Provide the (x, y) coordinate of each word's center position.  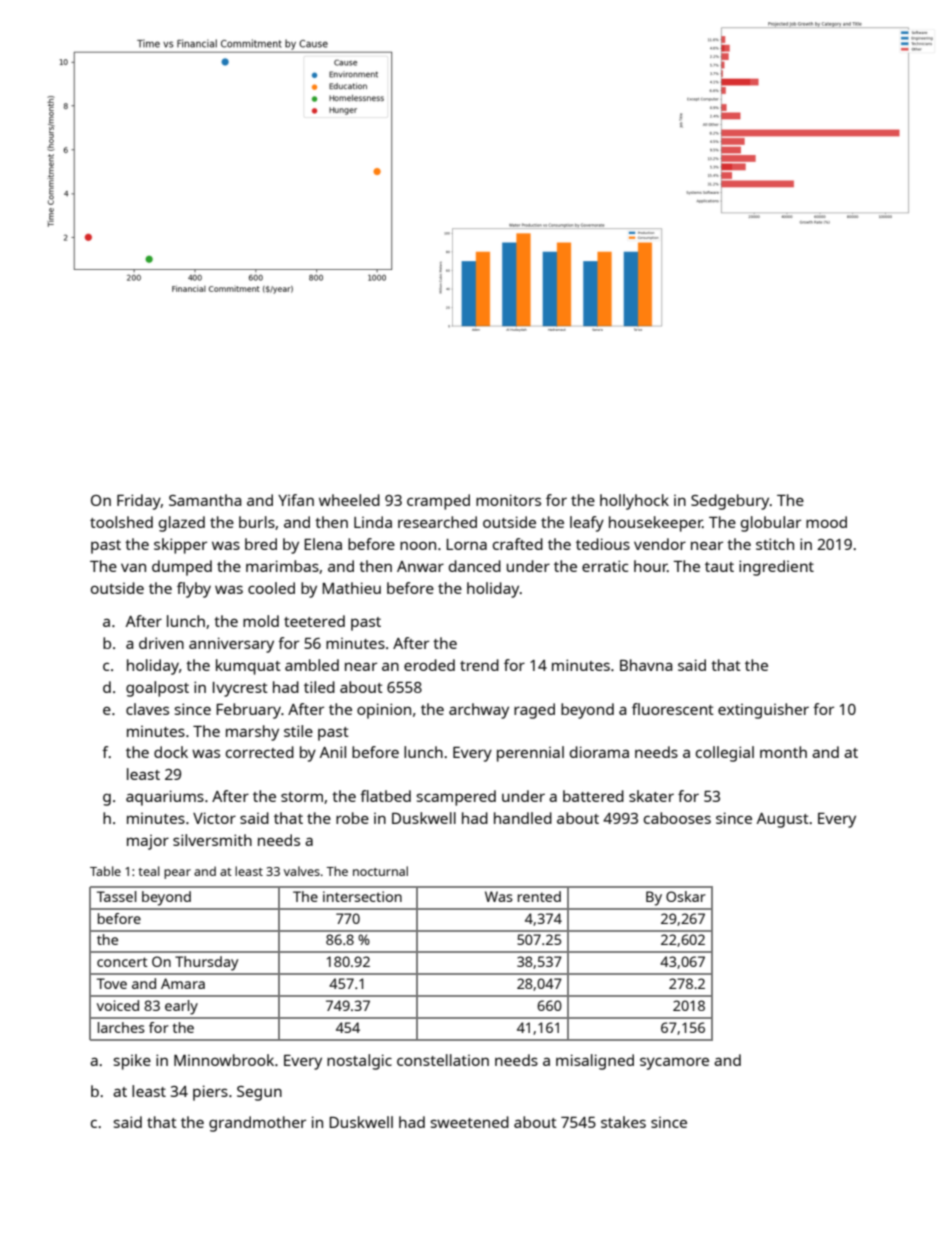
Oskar (686, 896)
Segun (259, 1093)
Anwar (420, 566)
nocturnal (380, 871)
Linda (373, 522)
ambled (312, 665)
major (148, 842)
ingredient (776, 568)
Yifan (296, 500)
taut (719, 567)
